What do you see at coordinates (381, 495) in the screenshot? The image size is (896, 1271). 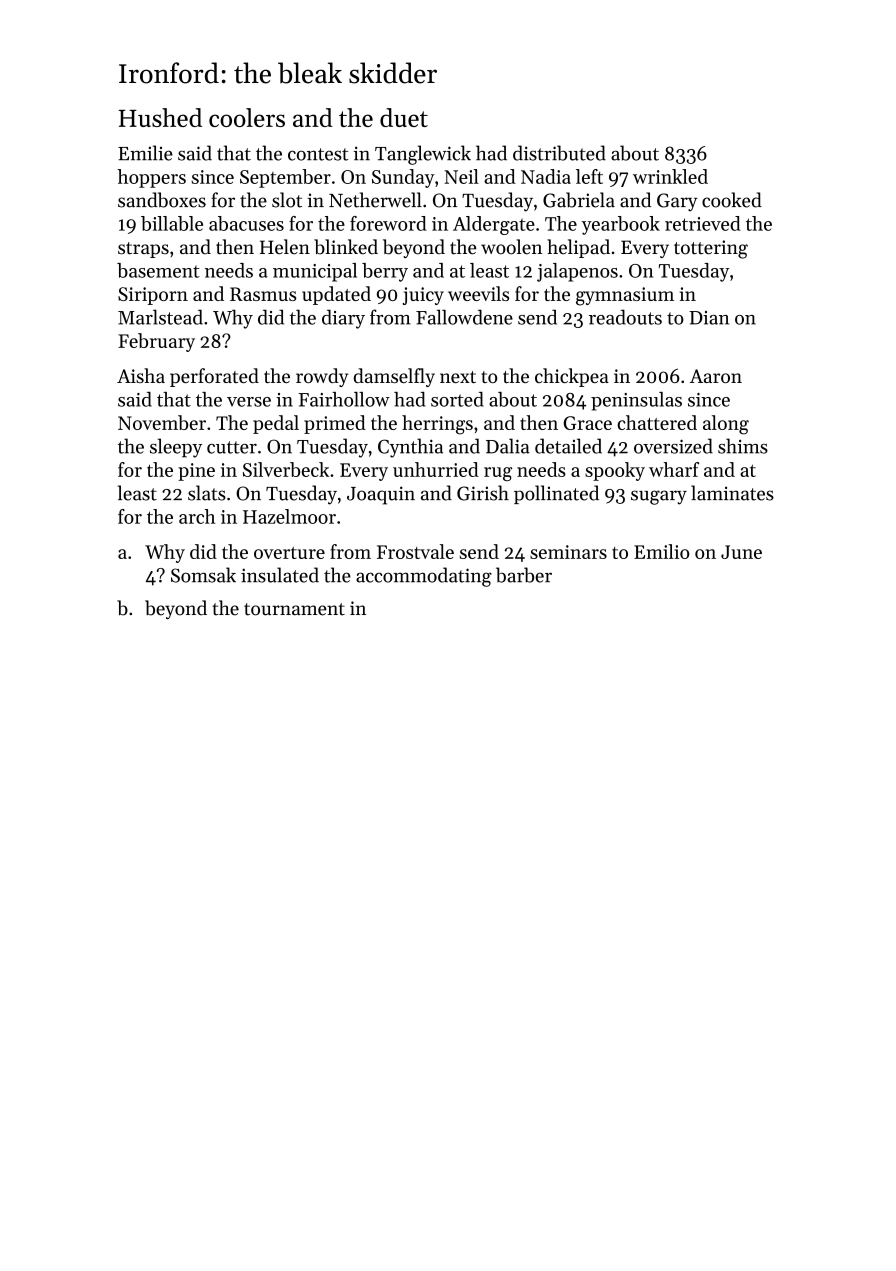 I see `Joaquin` at bounding box center [381, 495].
